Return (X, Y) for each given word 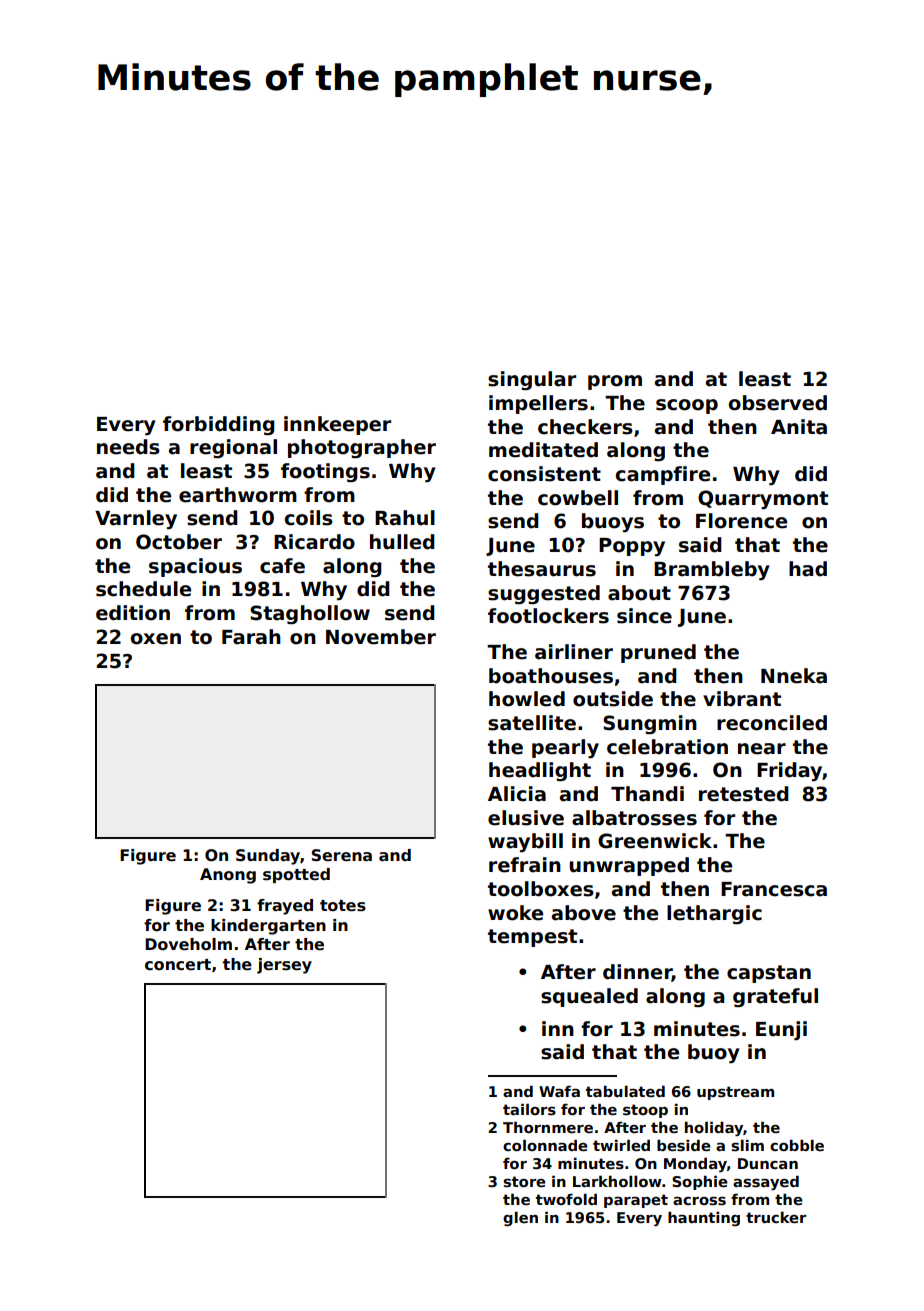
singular (532, 380)
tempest (532, 938)
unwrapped (629, 866)
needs (128, 447)
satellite (532, 723)
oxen (156, 639)
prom (615, 382)
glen (520, 1219)
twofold (566, 1199)
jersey (284, 966)
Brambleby (712, 570)
